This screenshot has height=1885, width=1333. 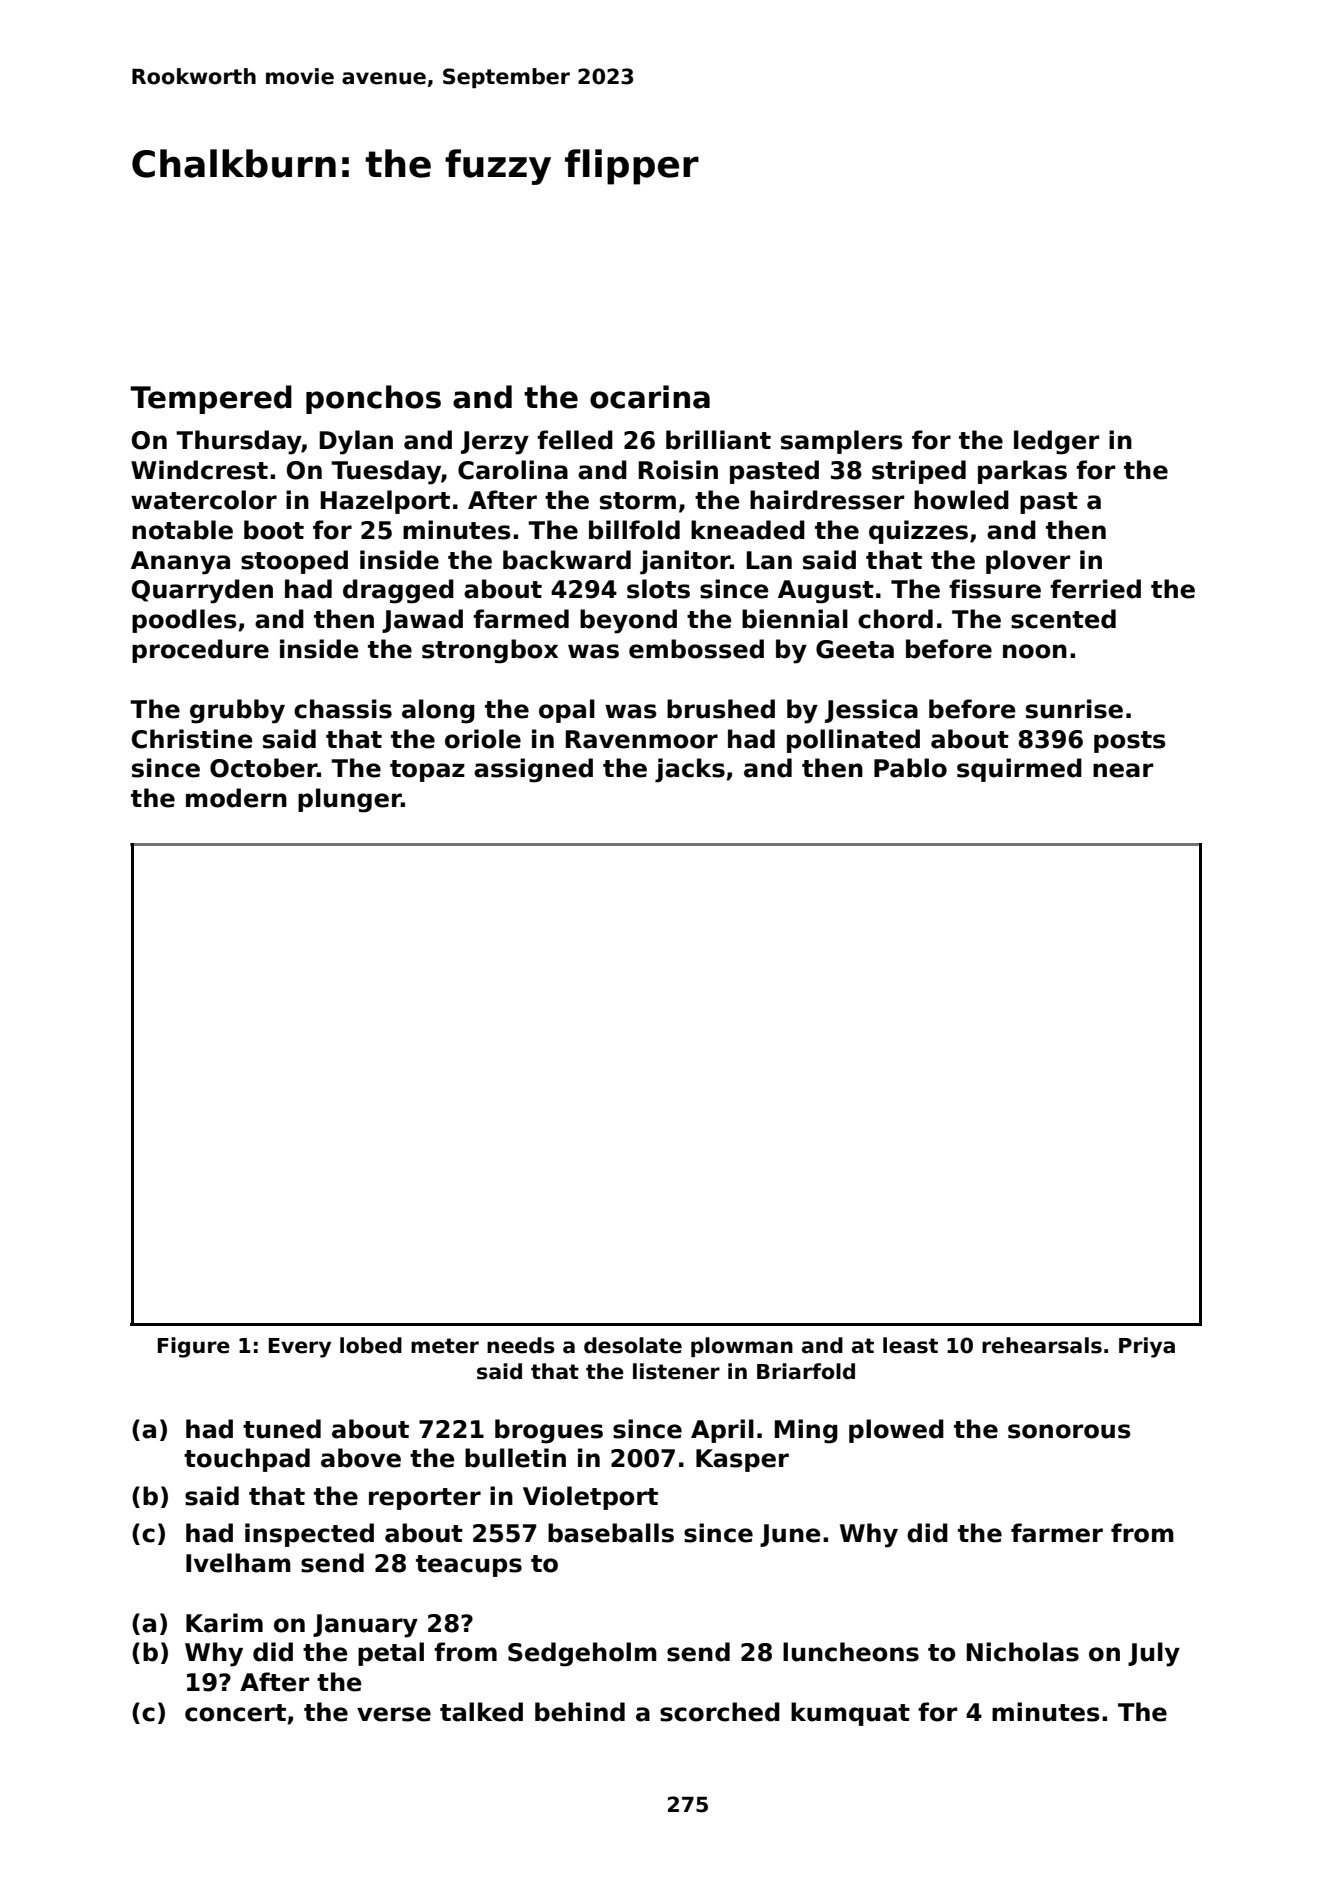 I want to click on ocarina, so click(x=650, y=397).
